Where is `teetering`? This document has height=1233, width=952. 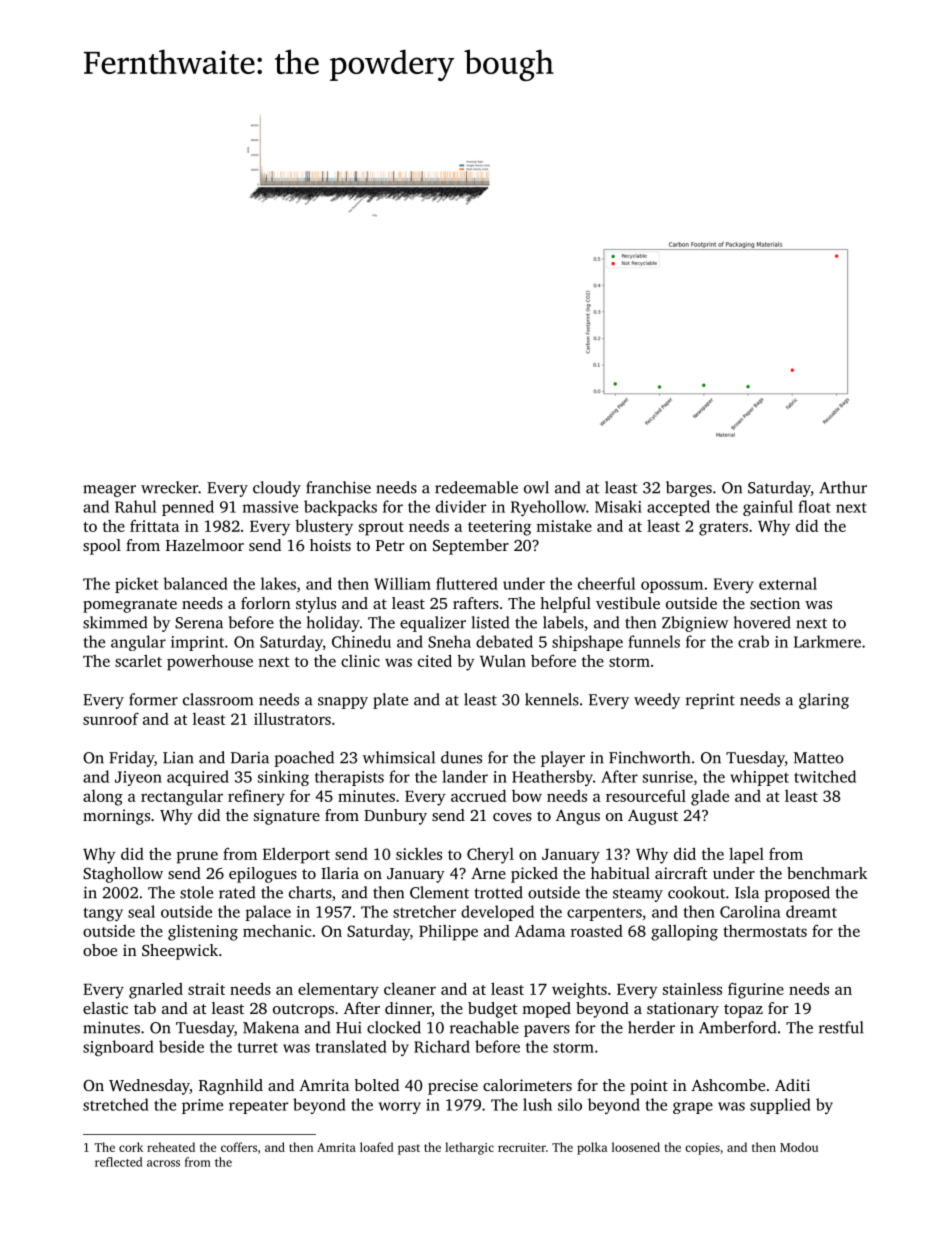 teetering is located at coordinates (499, 528).
